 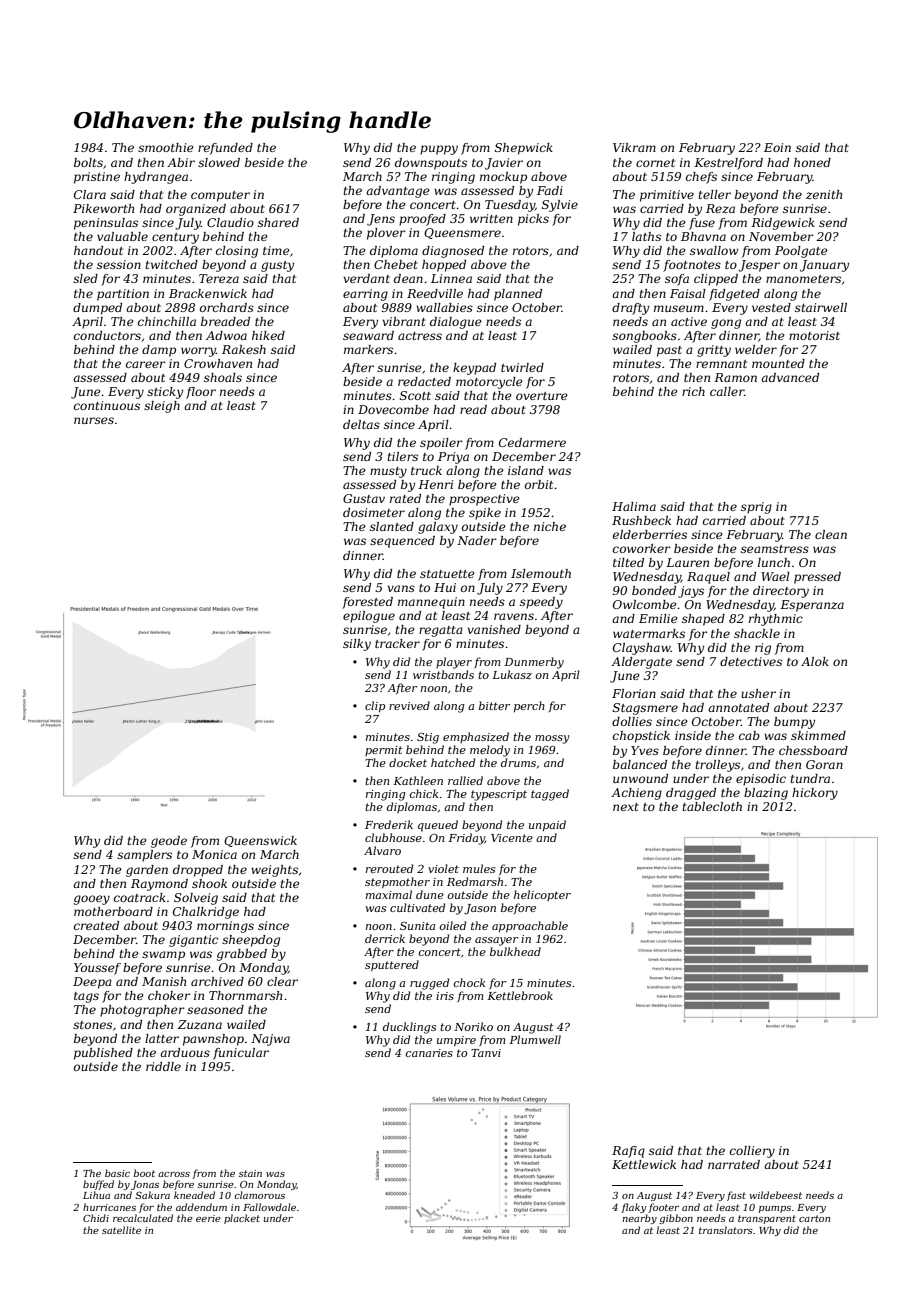 What do you see at coordinates (96, 1195) in the screenshot?
I see `Lihua` at bounding box center [96, 1195].
